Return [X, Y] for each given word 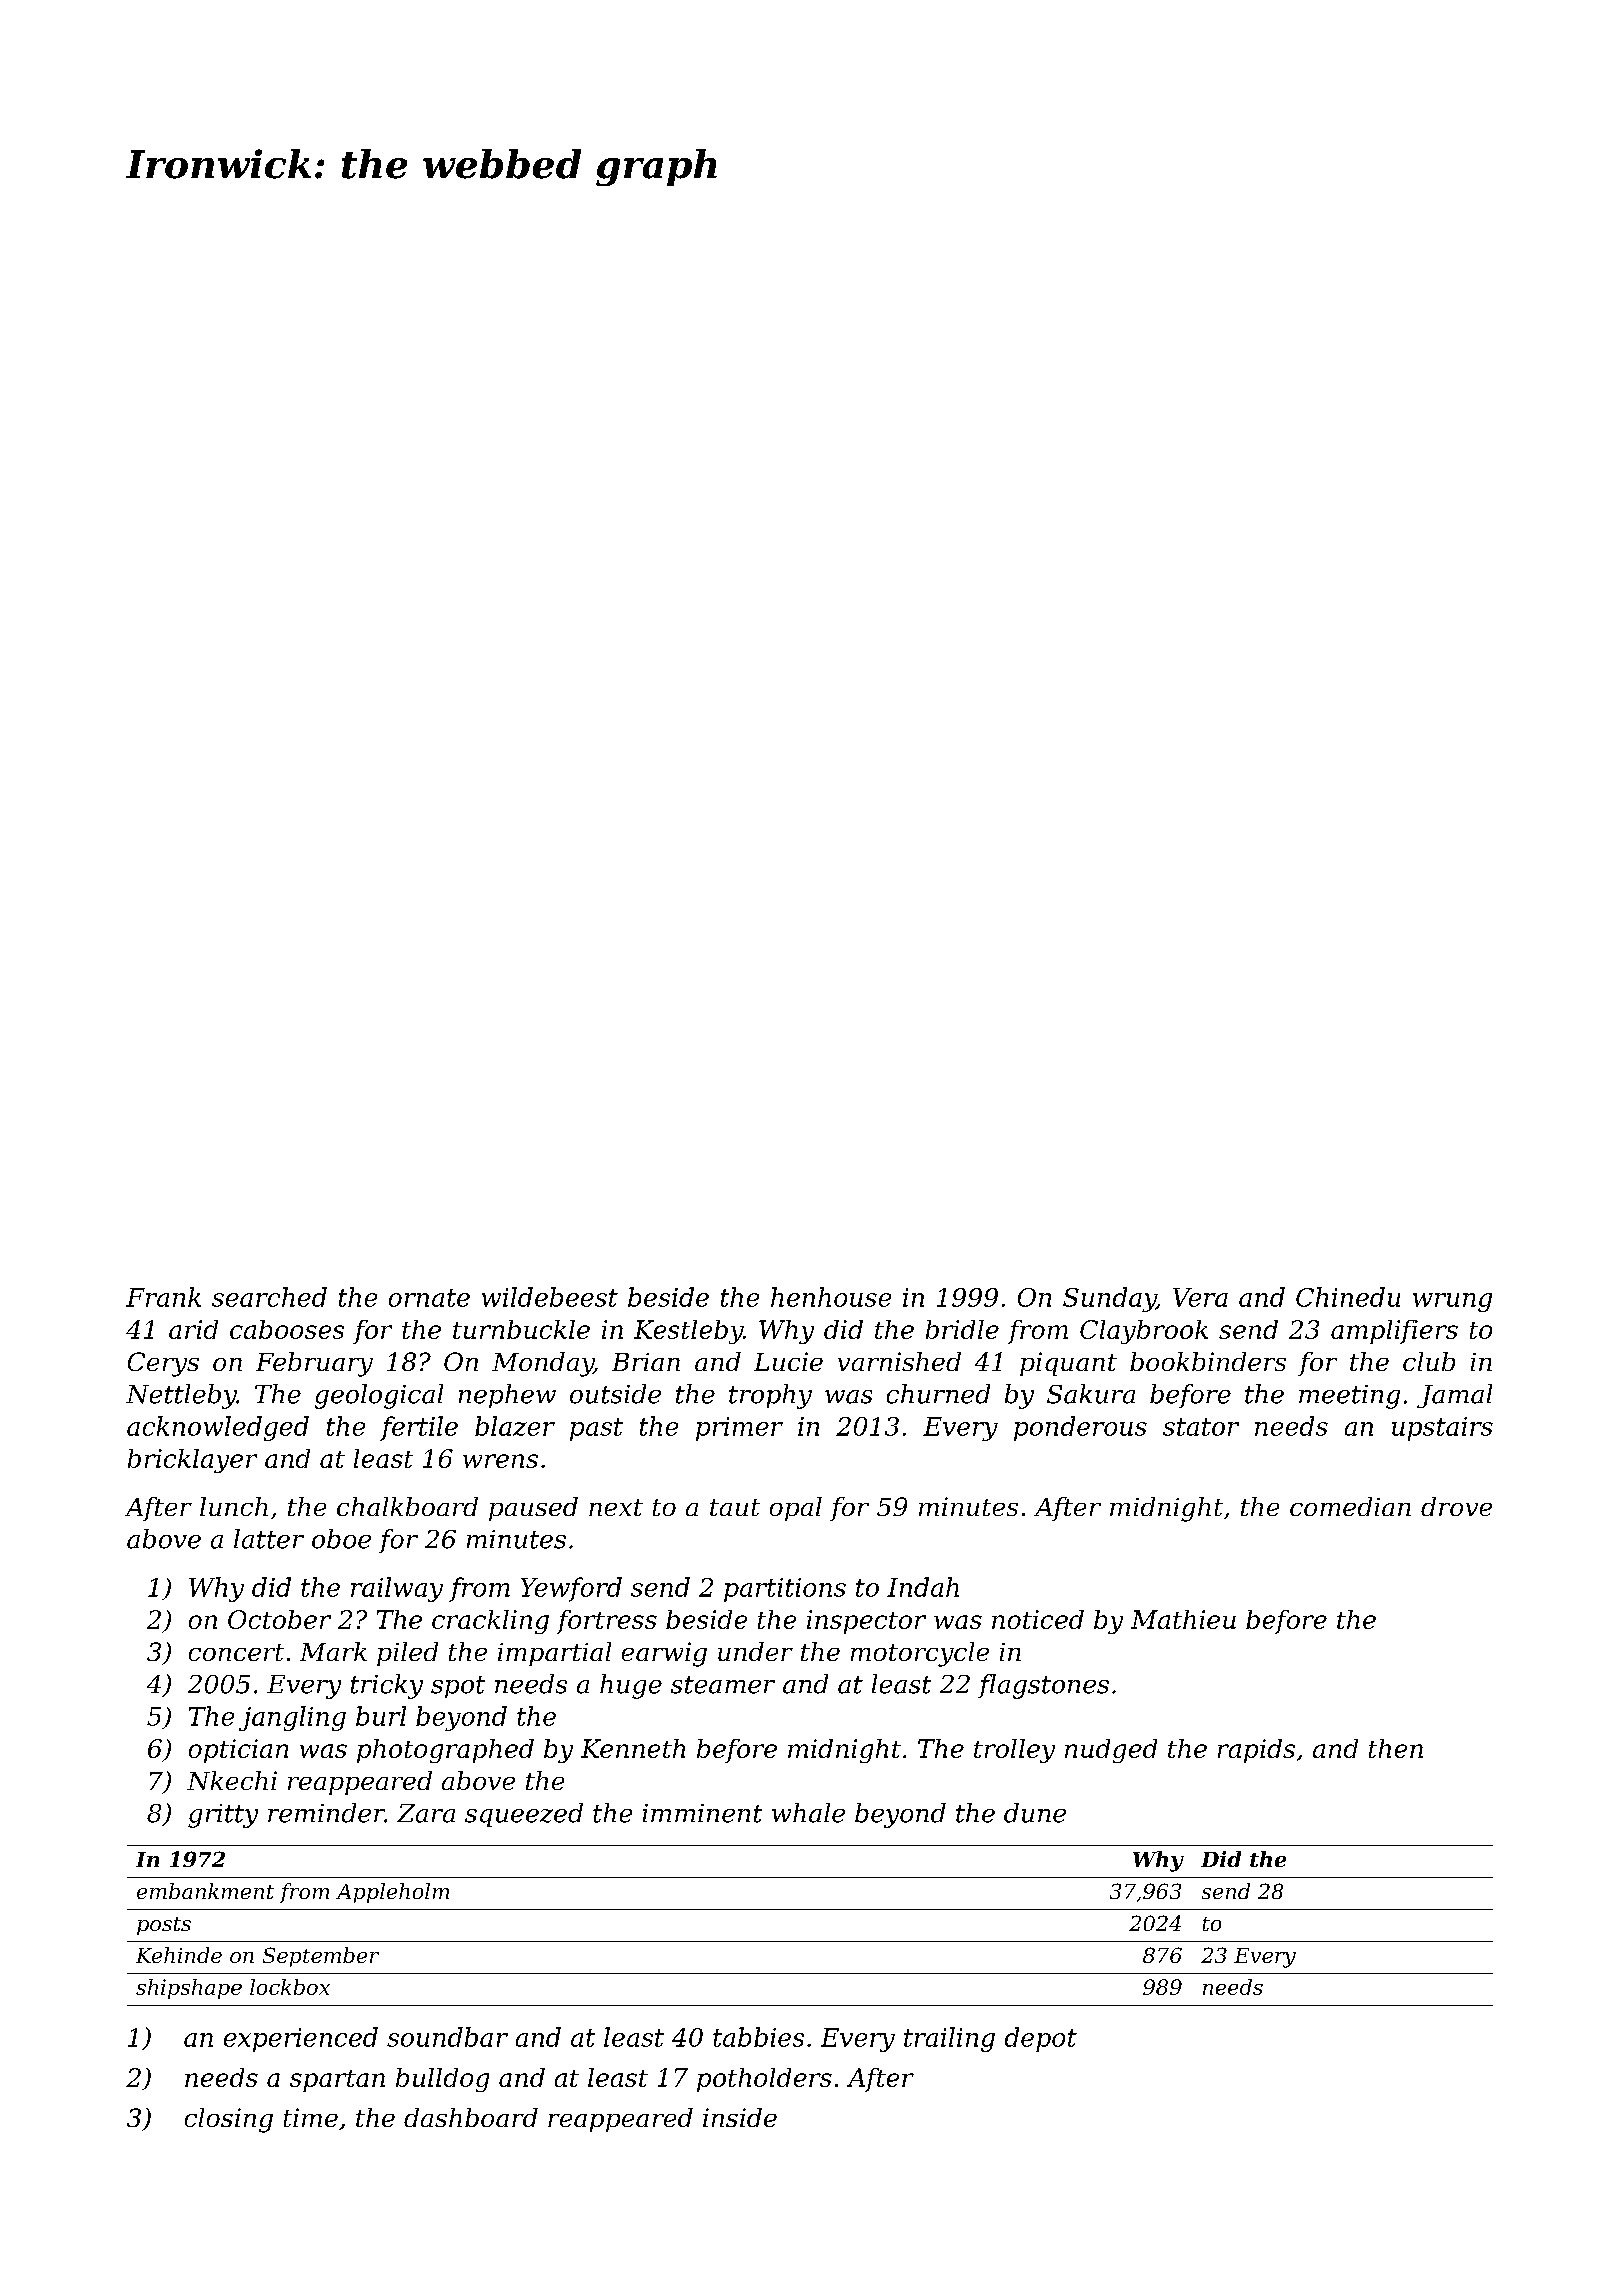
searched [269, 1297]
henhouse [831, 1297]
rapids [1256, 1751]
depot [1041, 2039]
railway [397, 1589]
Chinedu [1348, 1297]
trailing [949, 2039]
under [755, 1651]
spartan [337, 2081]
